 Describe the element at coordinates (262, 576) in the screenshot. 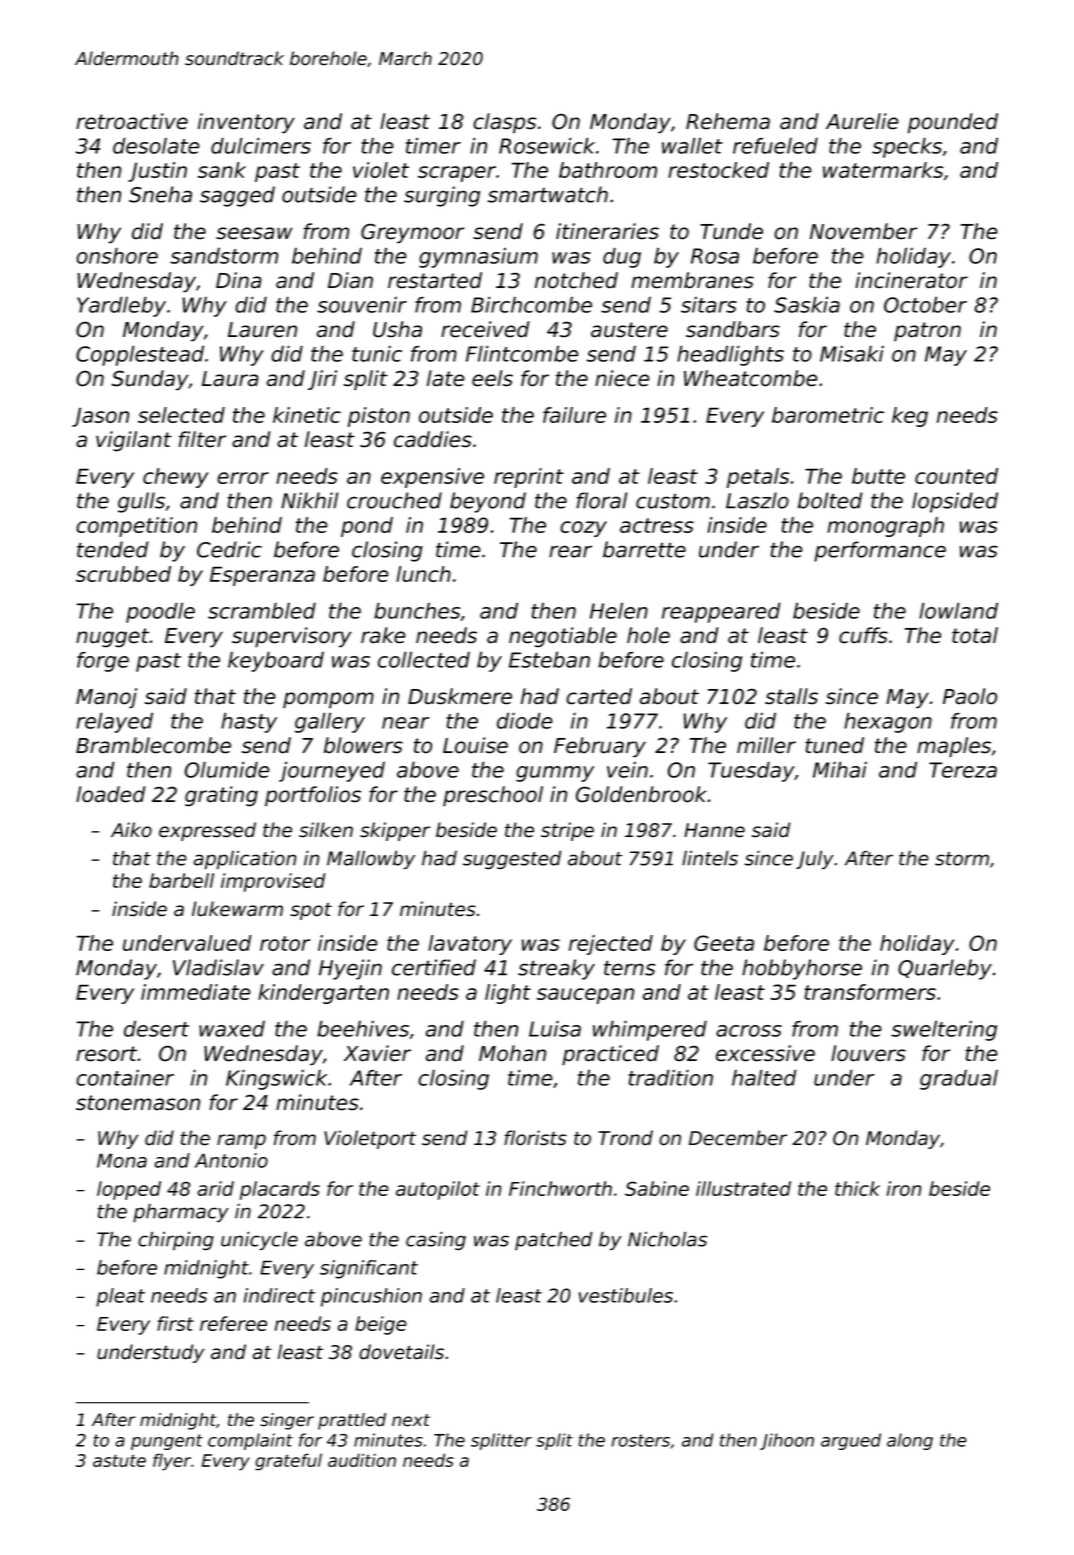

I see `Esperanza` at that location.
